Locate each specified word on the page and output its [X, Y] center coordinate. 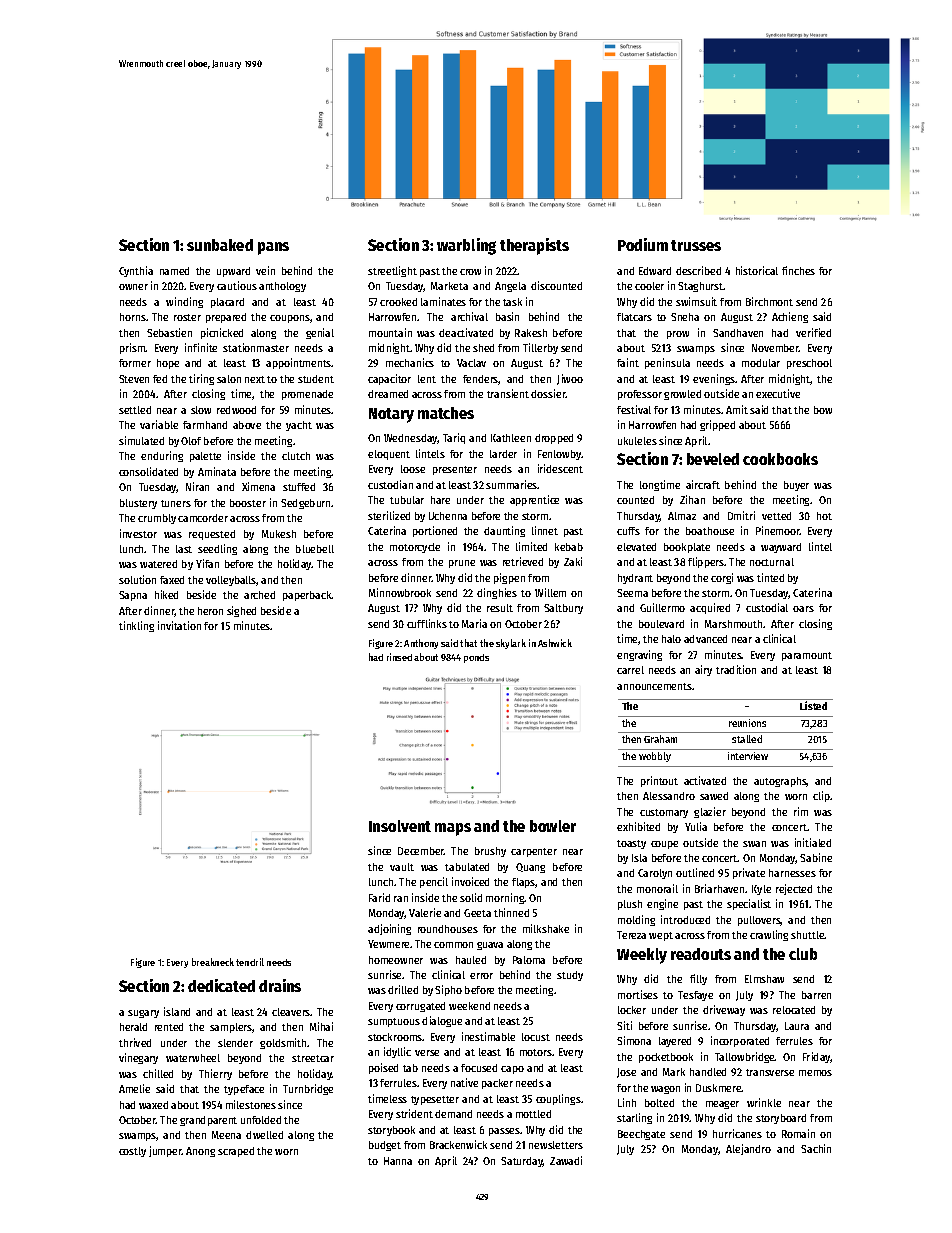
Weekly [642, 956]
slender [235, 1043]
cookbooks [780, 459]
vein [265, 270]
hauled [471, 960]
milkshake [546, 928]
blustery [138, 504]
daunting [504, 531]
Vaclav [471, 363]
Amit [737, 409]
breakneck [213, 962]
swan [754, 844]
